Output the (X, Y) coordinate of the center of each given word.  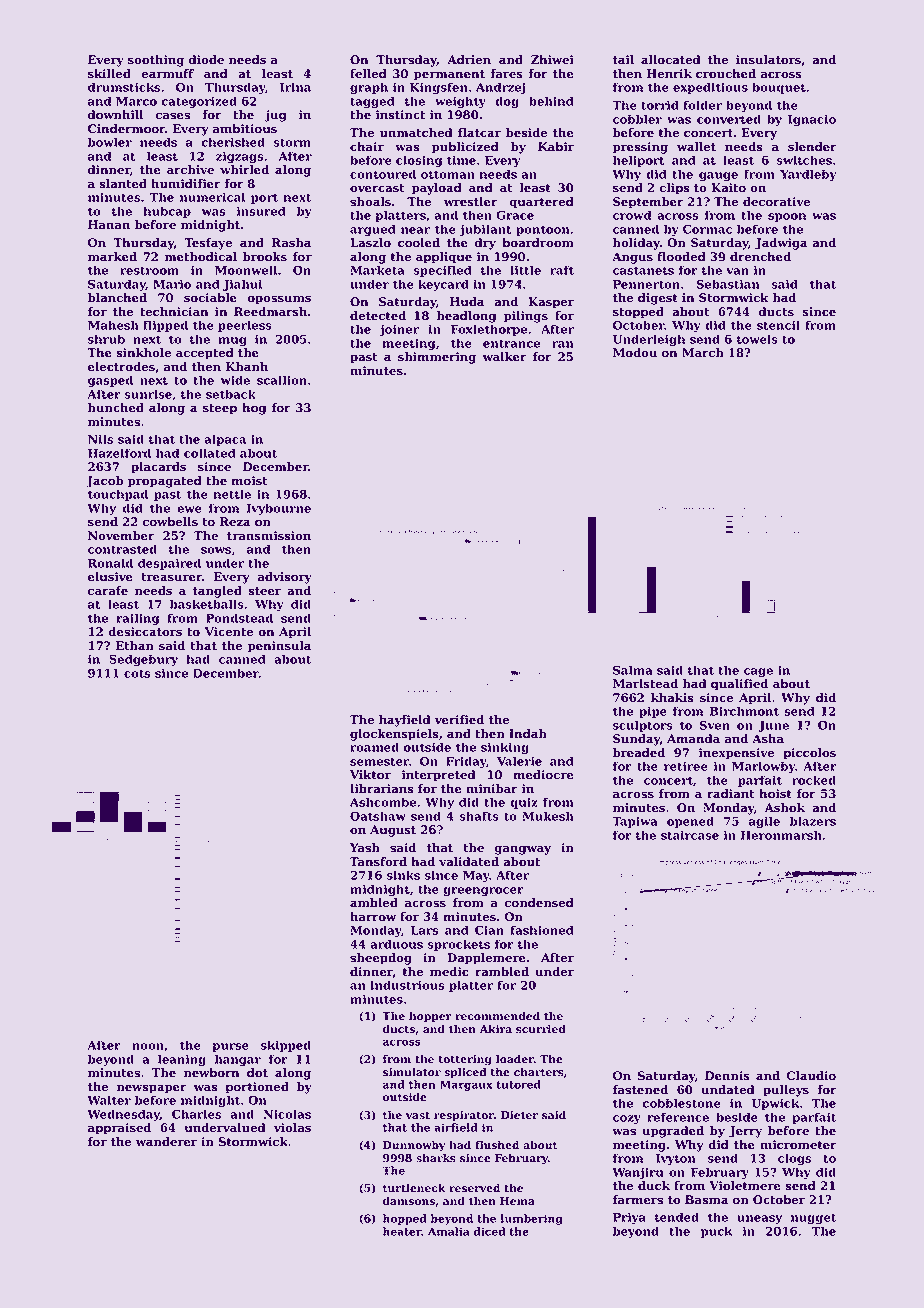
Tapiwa (634, 822)
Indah (528, 733)
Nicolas (287, 1114)
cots (137, 673)
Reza (235, 522)
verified (459, 720)
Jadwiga (781, 244)
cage (758, 672)
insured (261, 211)
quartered (541, 203)
